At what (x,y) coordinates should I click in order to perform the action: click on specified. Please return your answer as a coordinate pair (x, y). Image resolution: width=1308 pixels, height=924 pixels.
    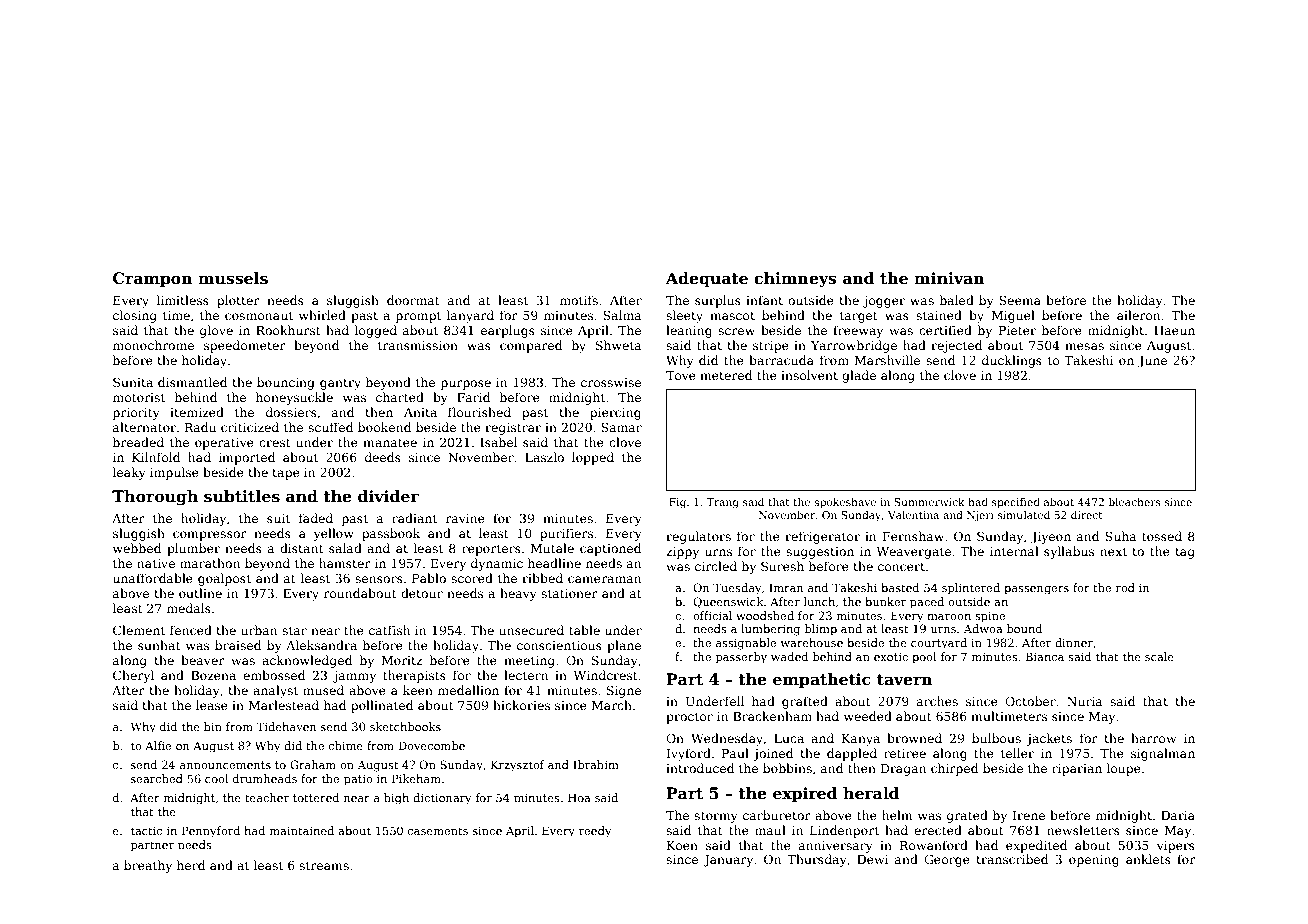
    Looking at the image, I should click on (1016, 503).
